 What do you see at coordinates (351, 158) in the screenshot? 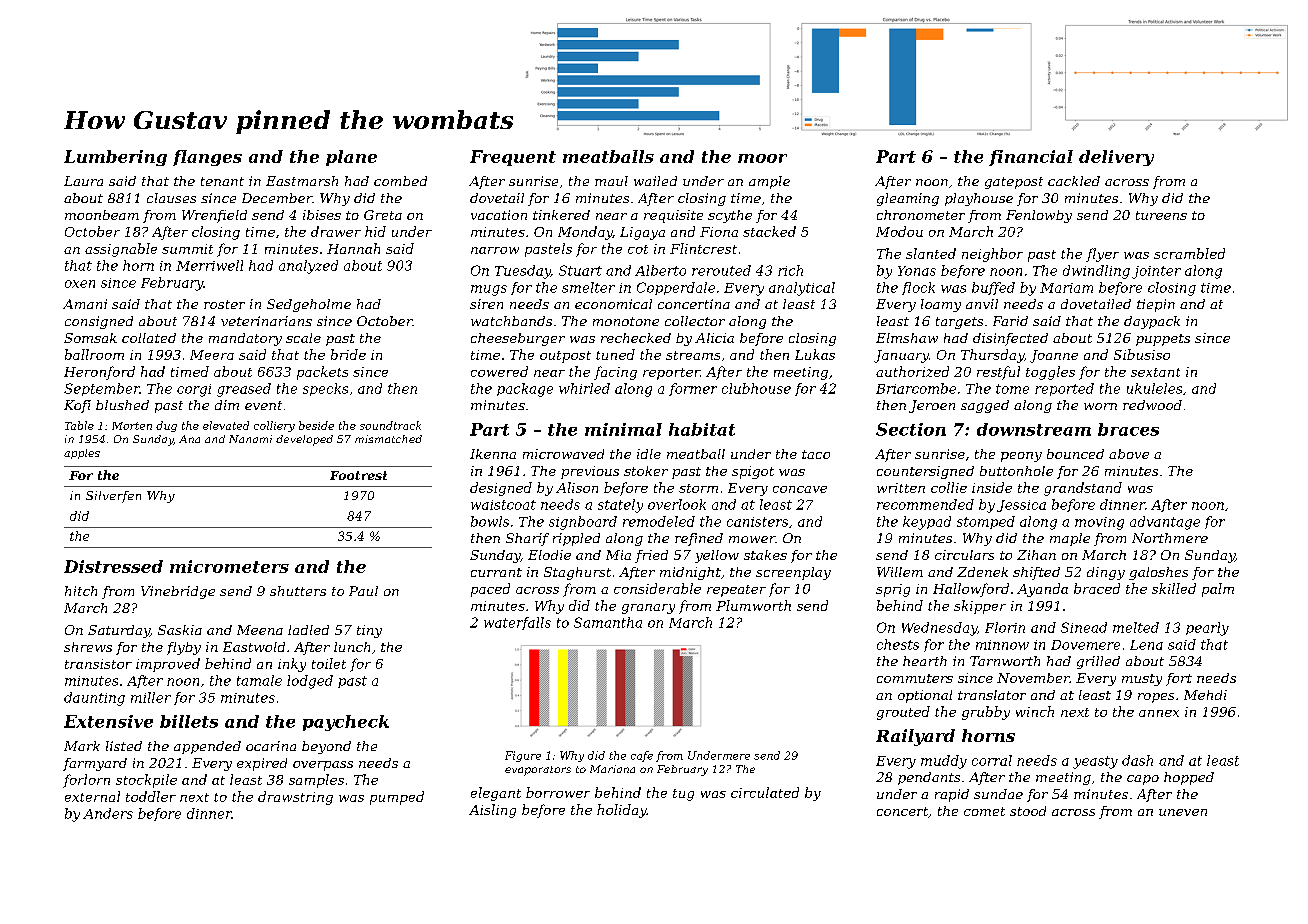
I see `plane` at bounding box center [351, 158].
